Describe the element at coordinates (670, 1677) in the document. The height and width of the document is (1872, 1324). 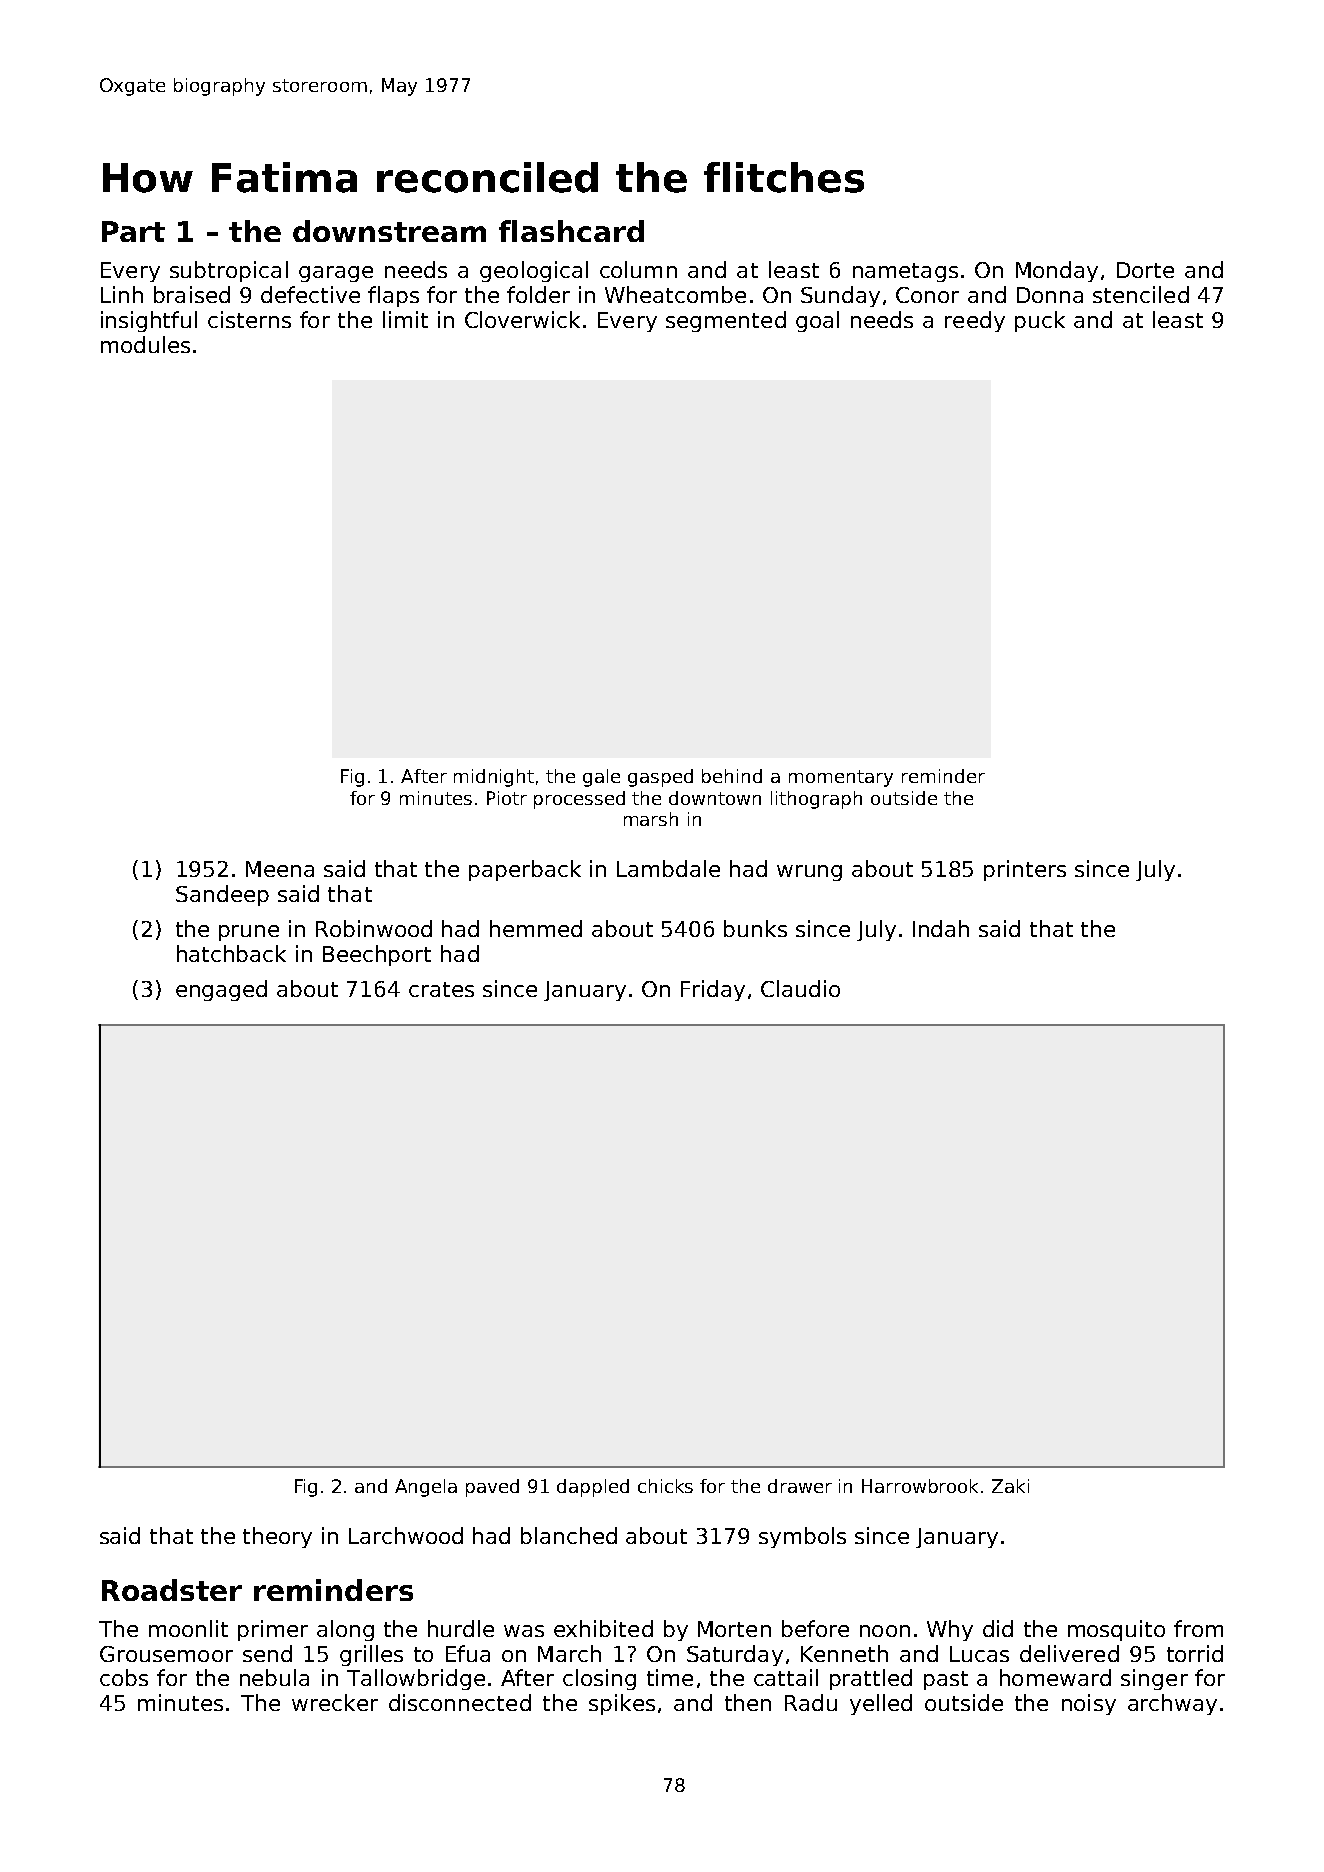
I see `time` at that location.
